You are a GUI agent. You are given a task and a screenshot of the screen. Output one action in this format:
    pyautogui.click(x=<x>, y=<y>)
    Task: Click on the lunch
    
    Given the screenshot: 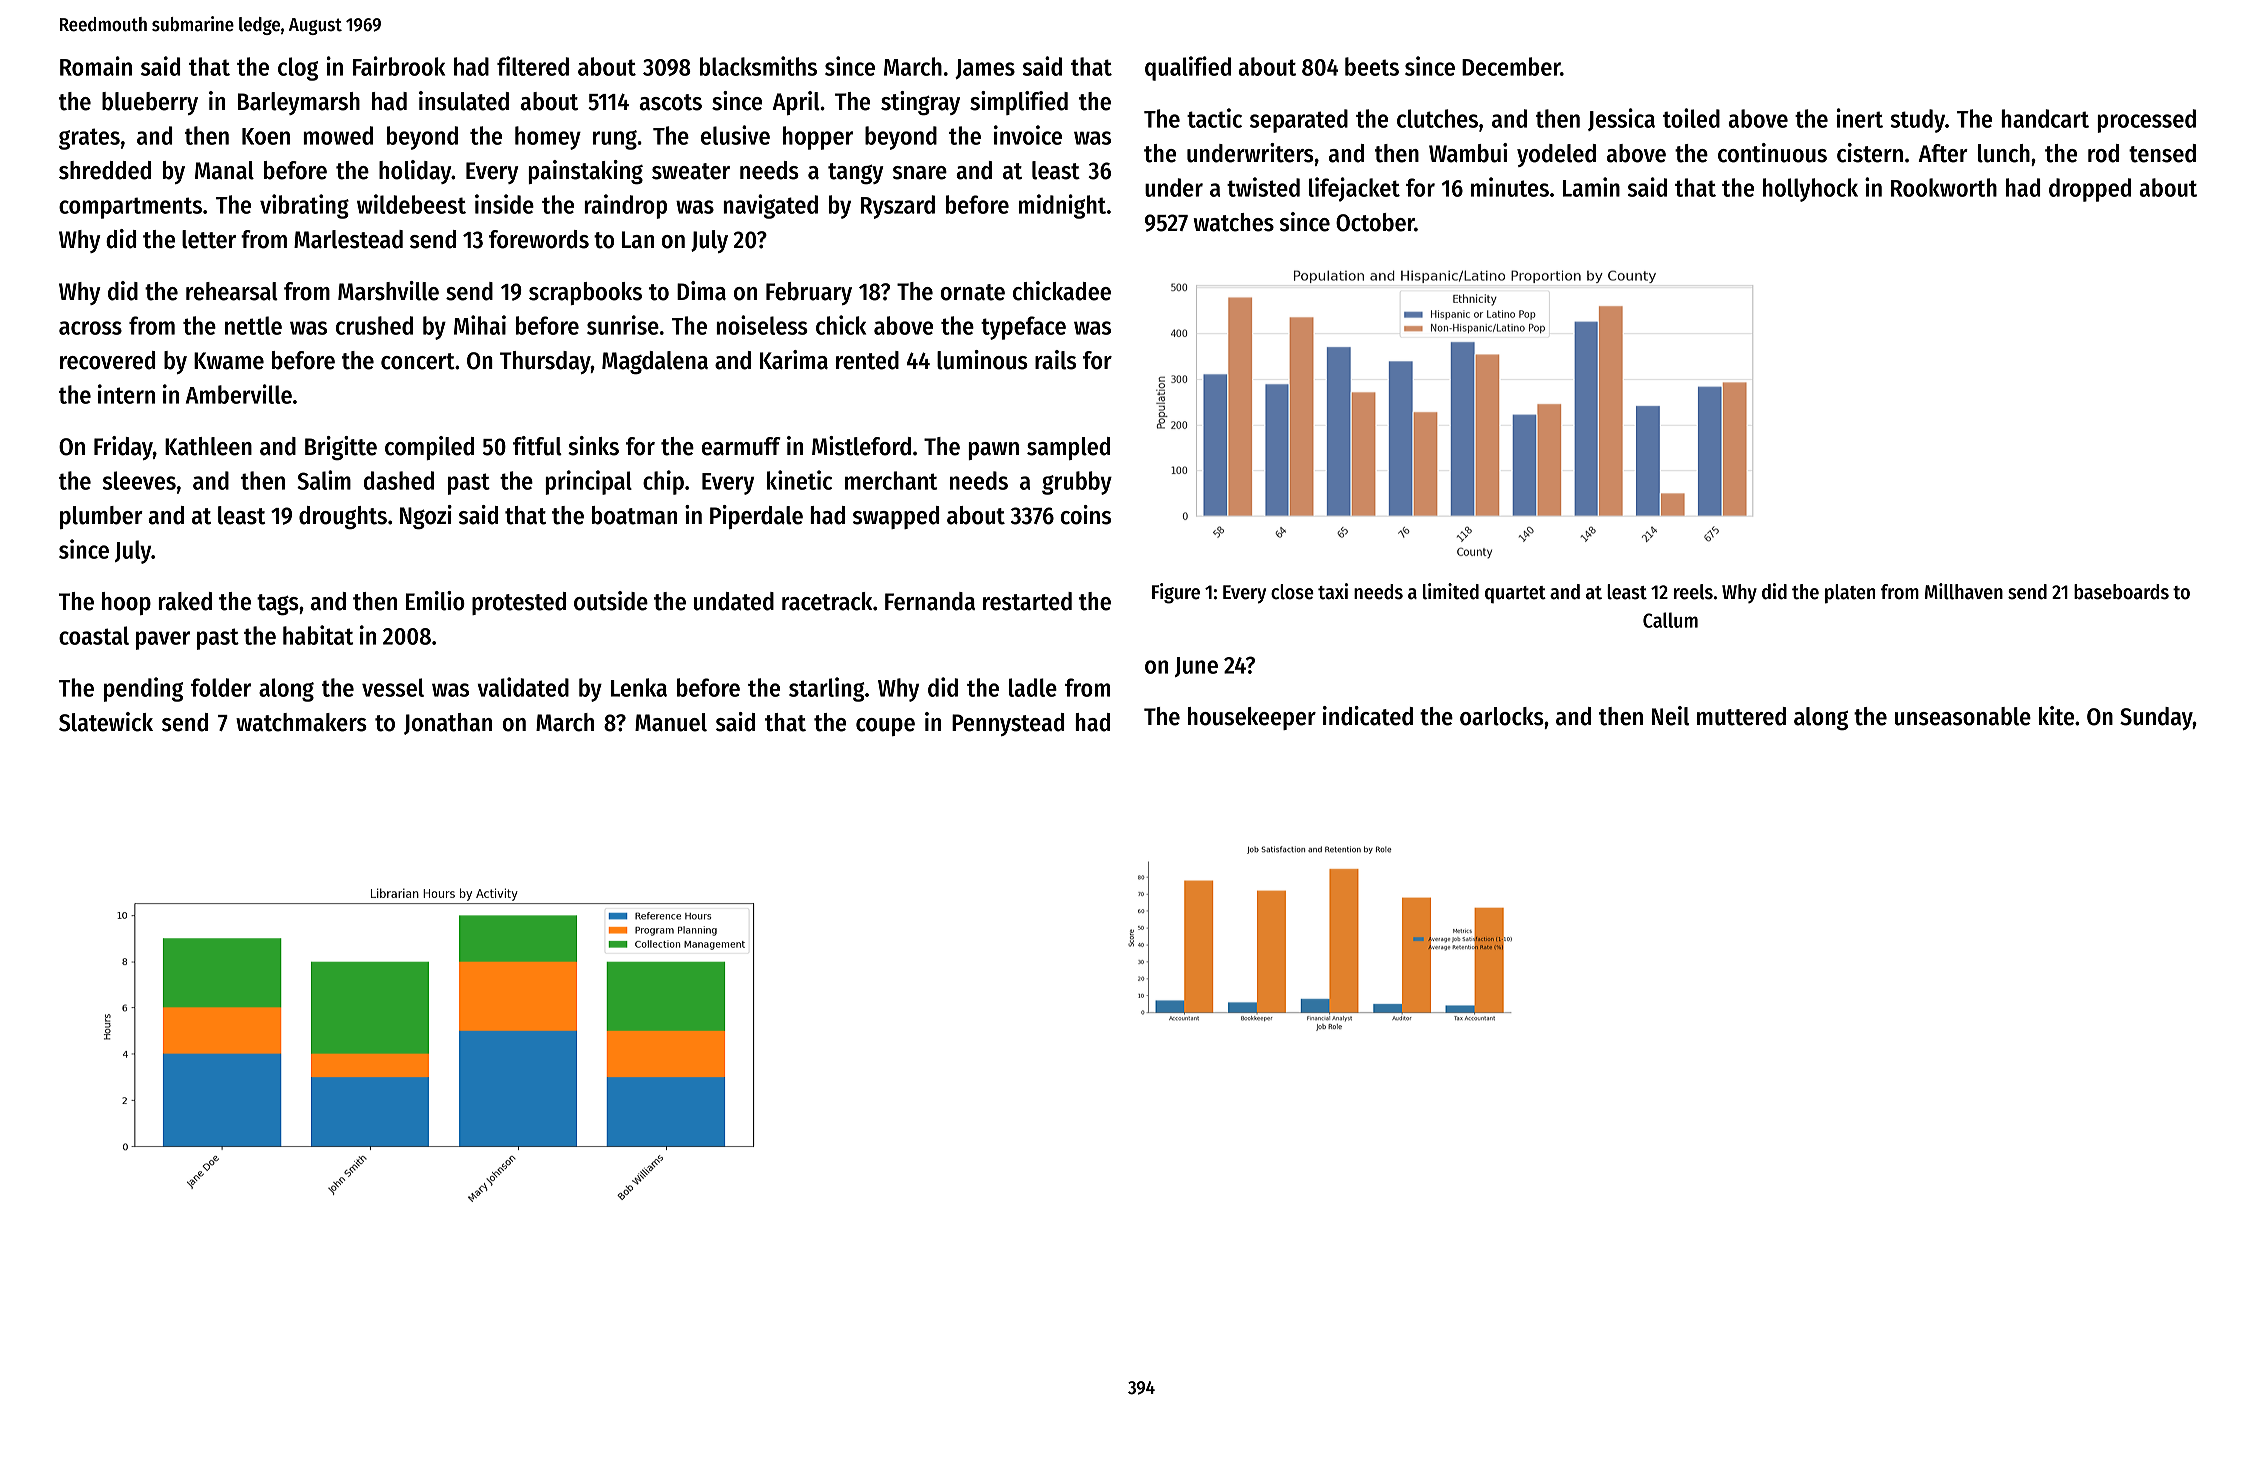 What is the action you would take?
    pyautogui.click(x=2004, y=153)
